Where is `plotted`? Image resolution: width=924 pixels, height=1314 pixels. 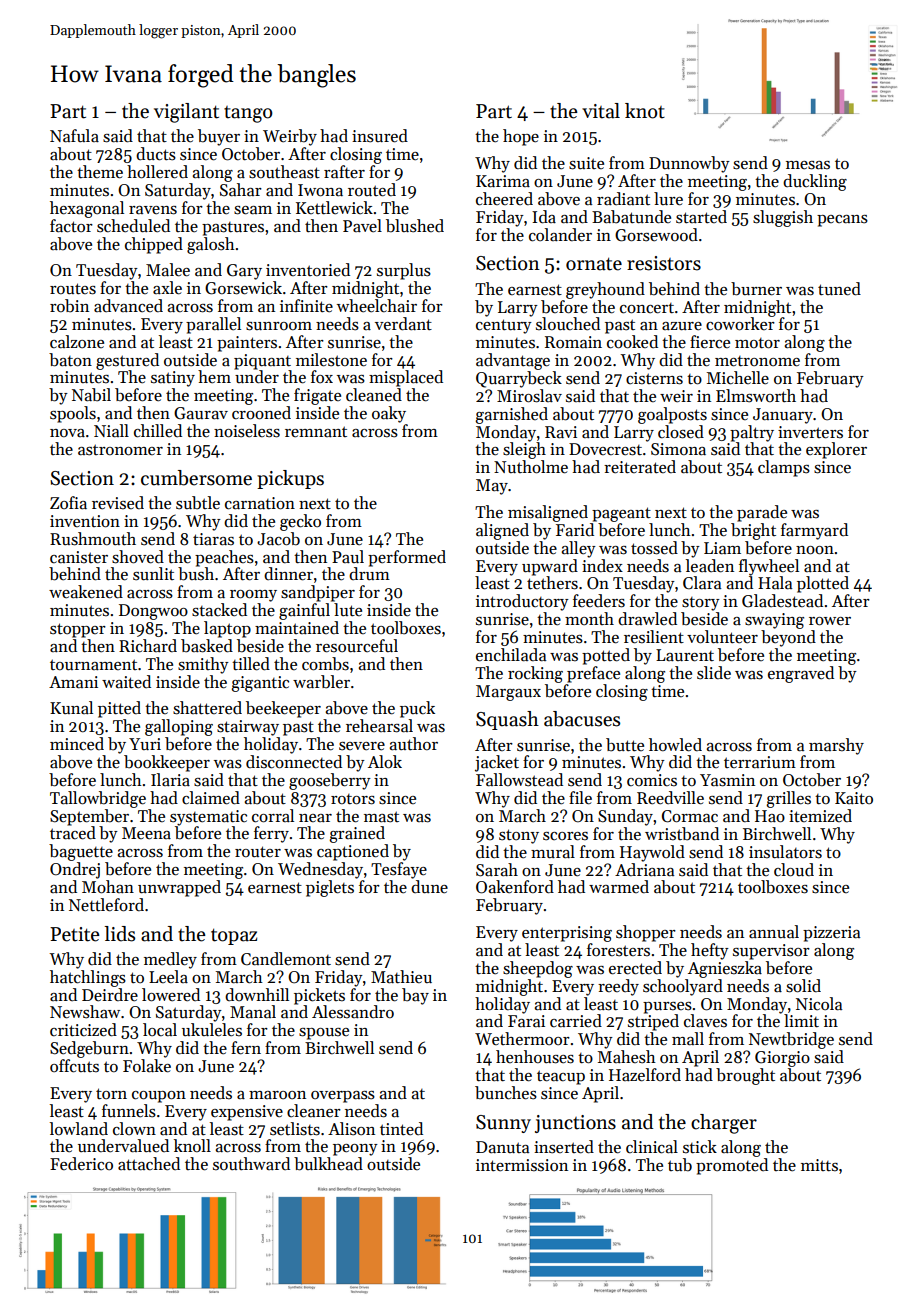 plotted is located at coordinates (823, 584).
